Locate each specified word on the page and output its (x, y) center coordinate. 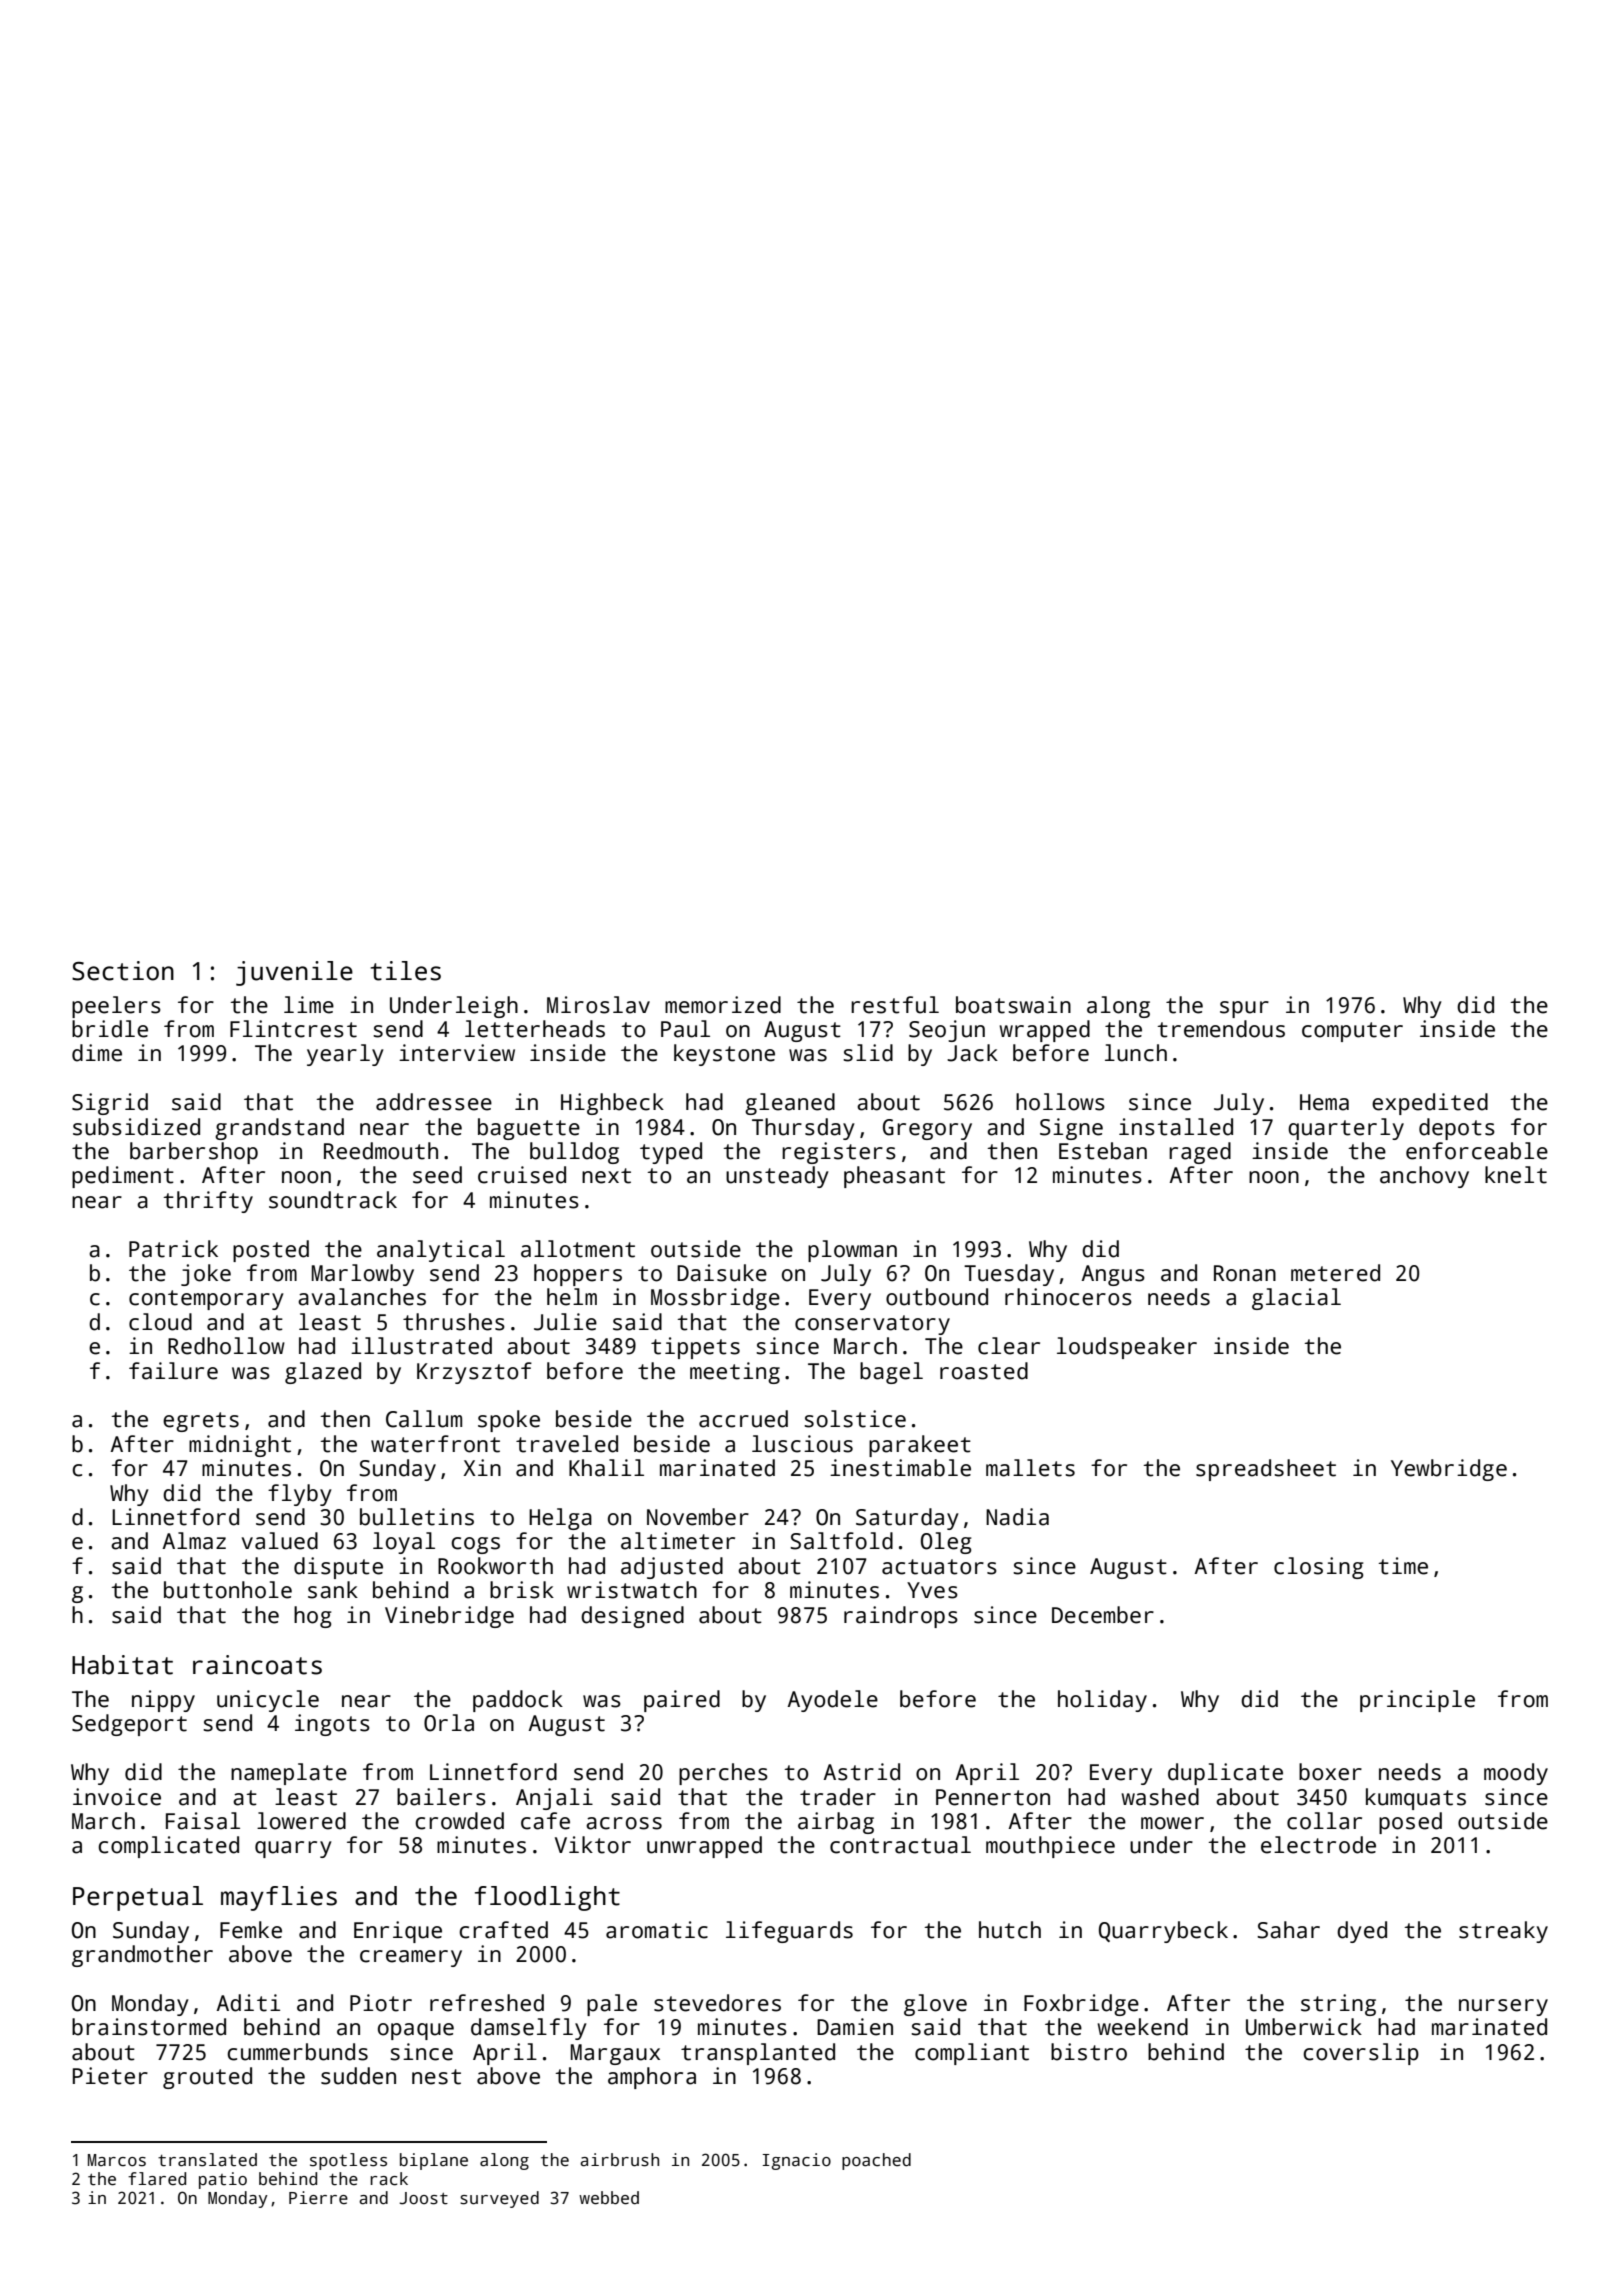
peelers (116, 1007)
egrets (201, 1422)
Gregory (927, 1129)
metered (1335, 1273)
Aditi (248, 2003)
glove (935, 2005)
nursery (1503, 2007)
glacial (1296, 1299)
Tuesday (1009, 1275)
